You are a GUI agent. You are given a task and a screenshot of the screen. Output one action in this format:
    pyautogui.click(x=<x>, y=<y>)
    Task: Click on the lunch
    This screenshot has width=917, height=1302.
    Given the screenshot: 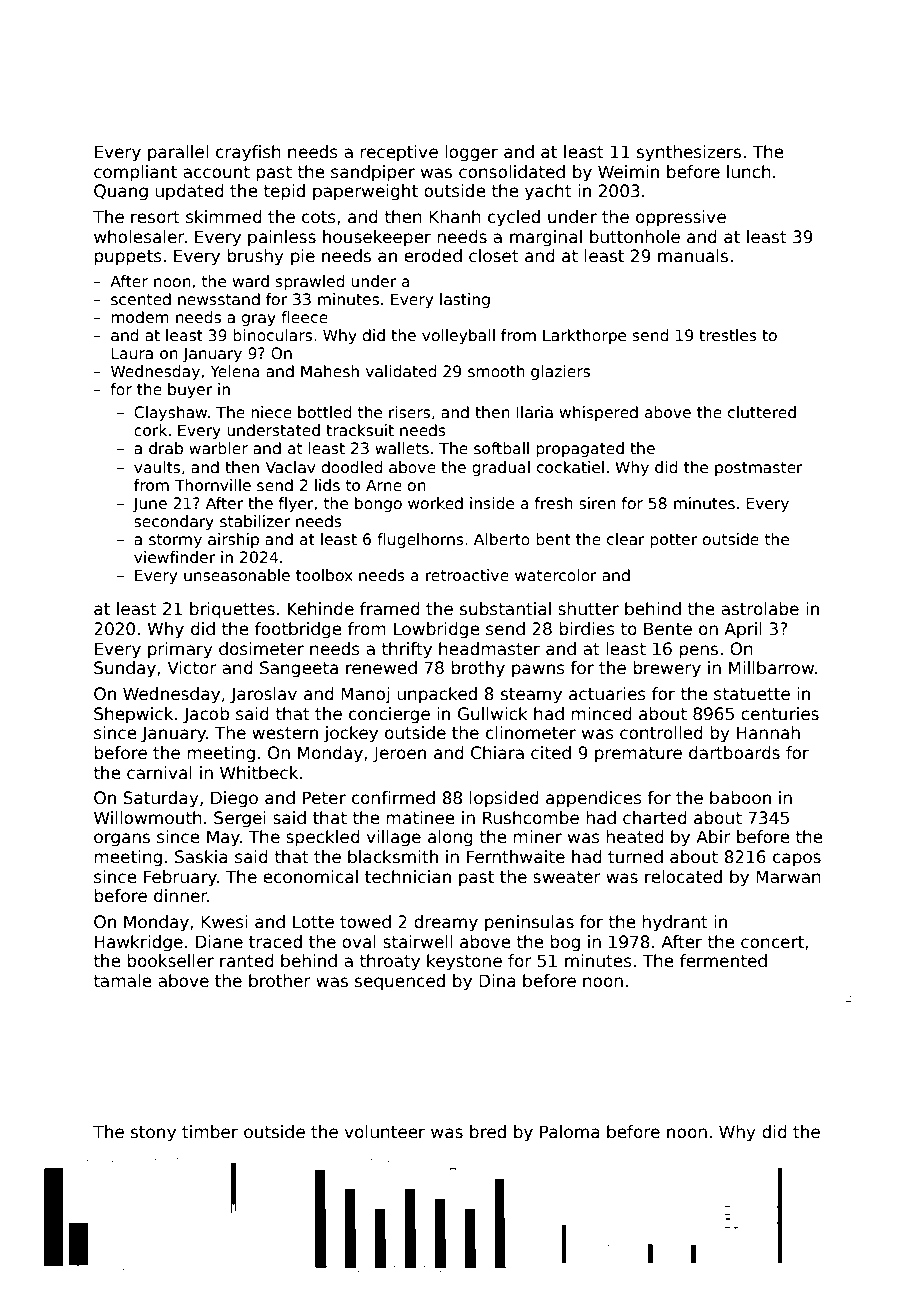 What is the action you would take?
    pyautogui.click(x=749, y=172)
